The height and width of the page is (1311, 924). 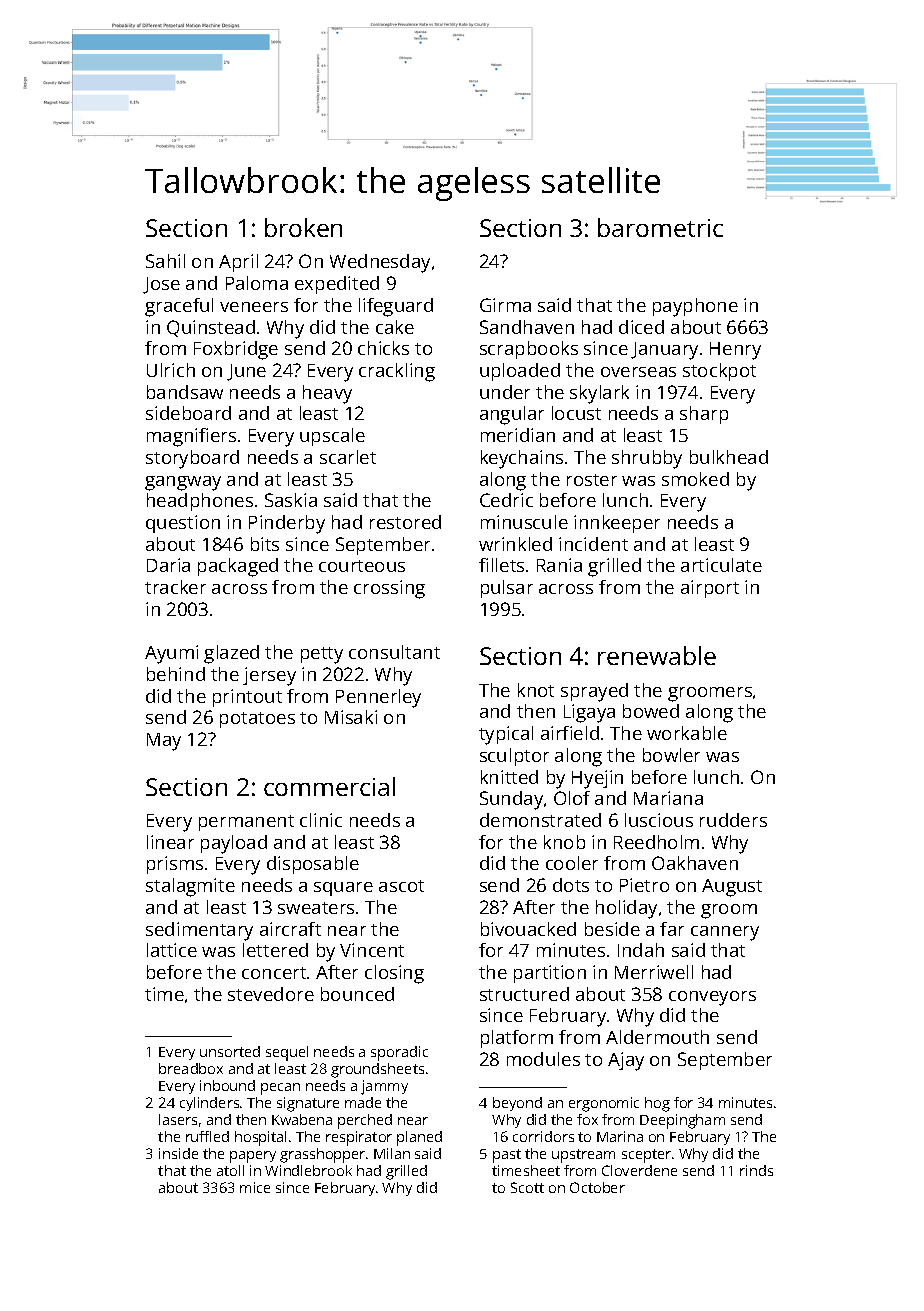 I want to click on barometric, so click(x=660, y=227).
